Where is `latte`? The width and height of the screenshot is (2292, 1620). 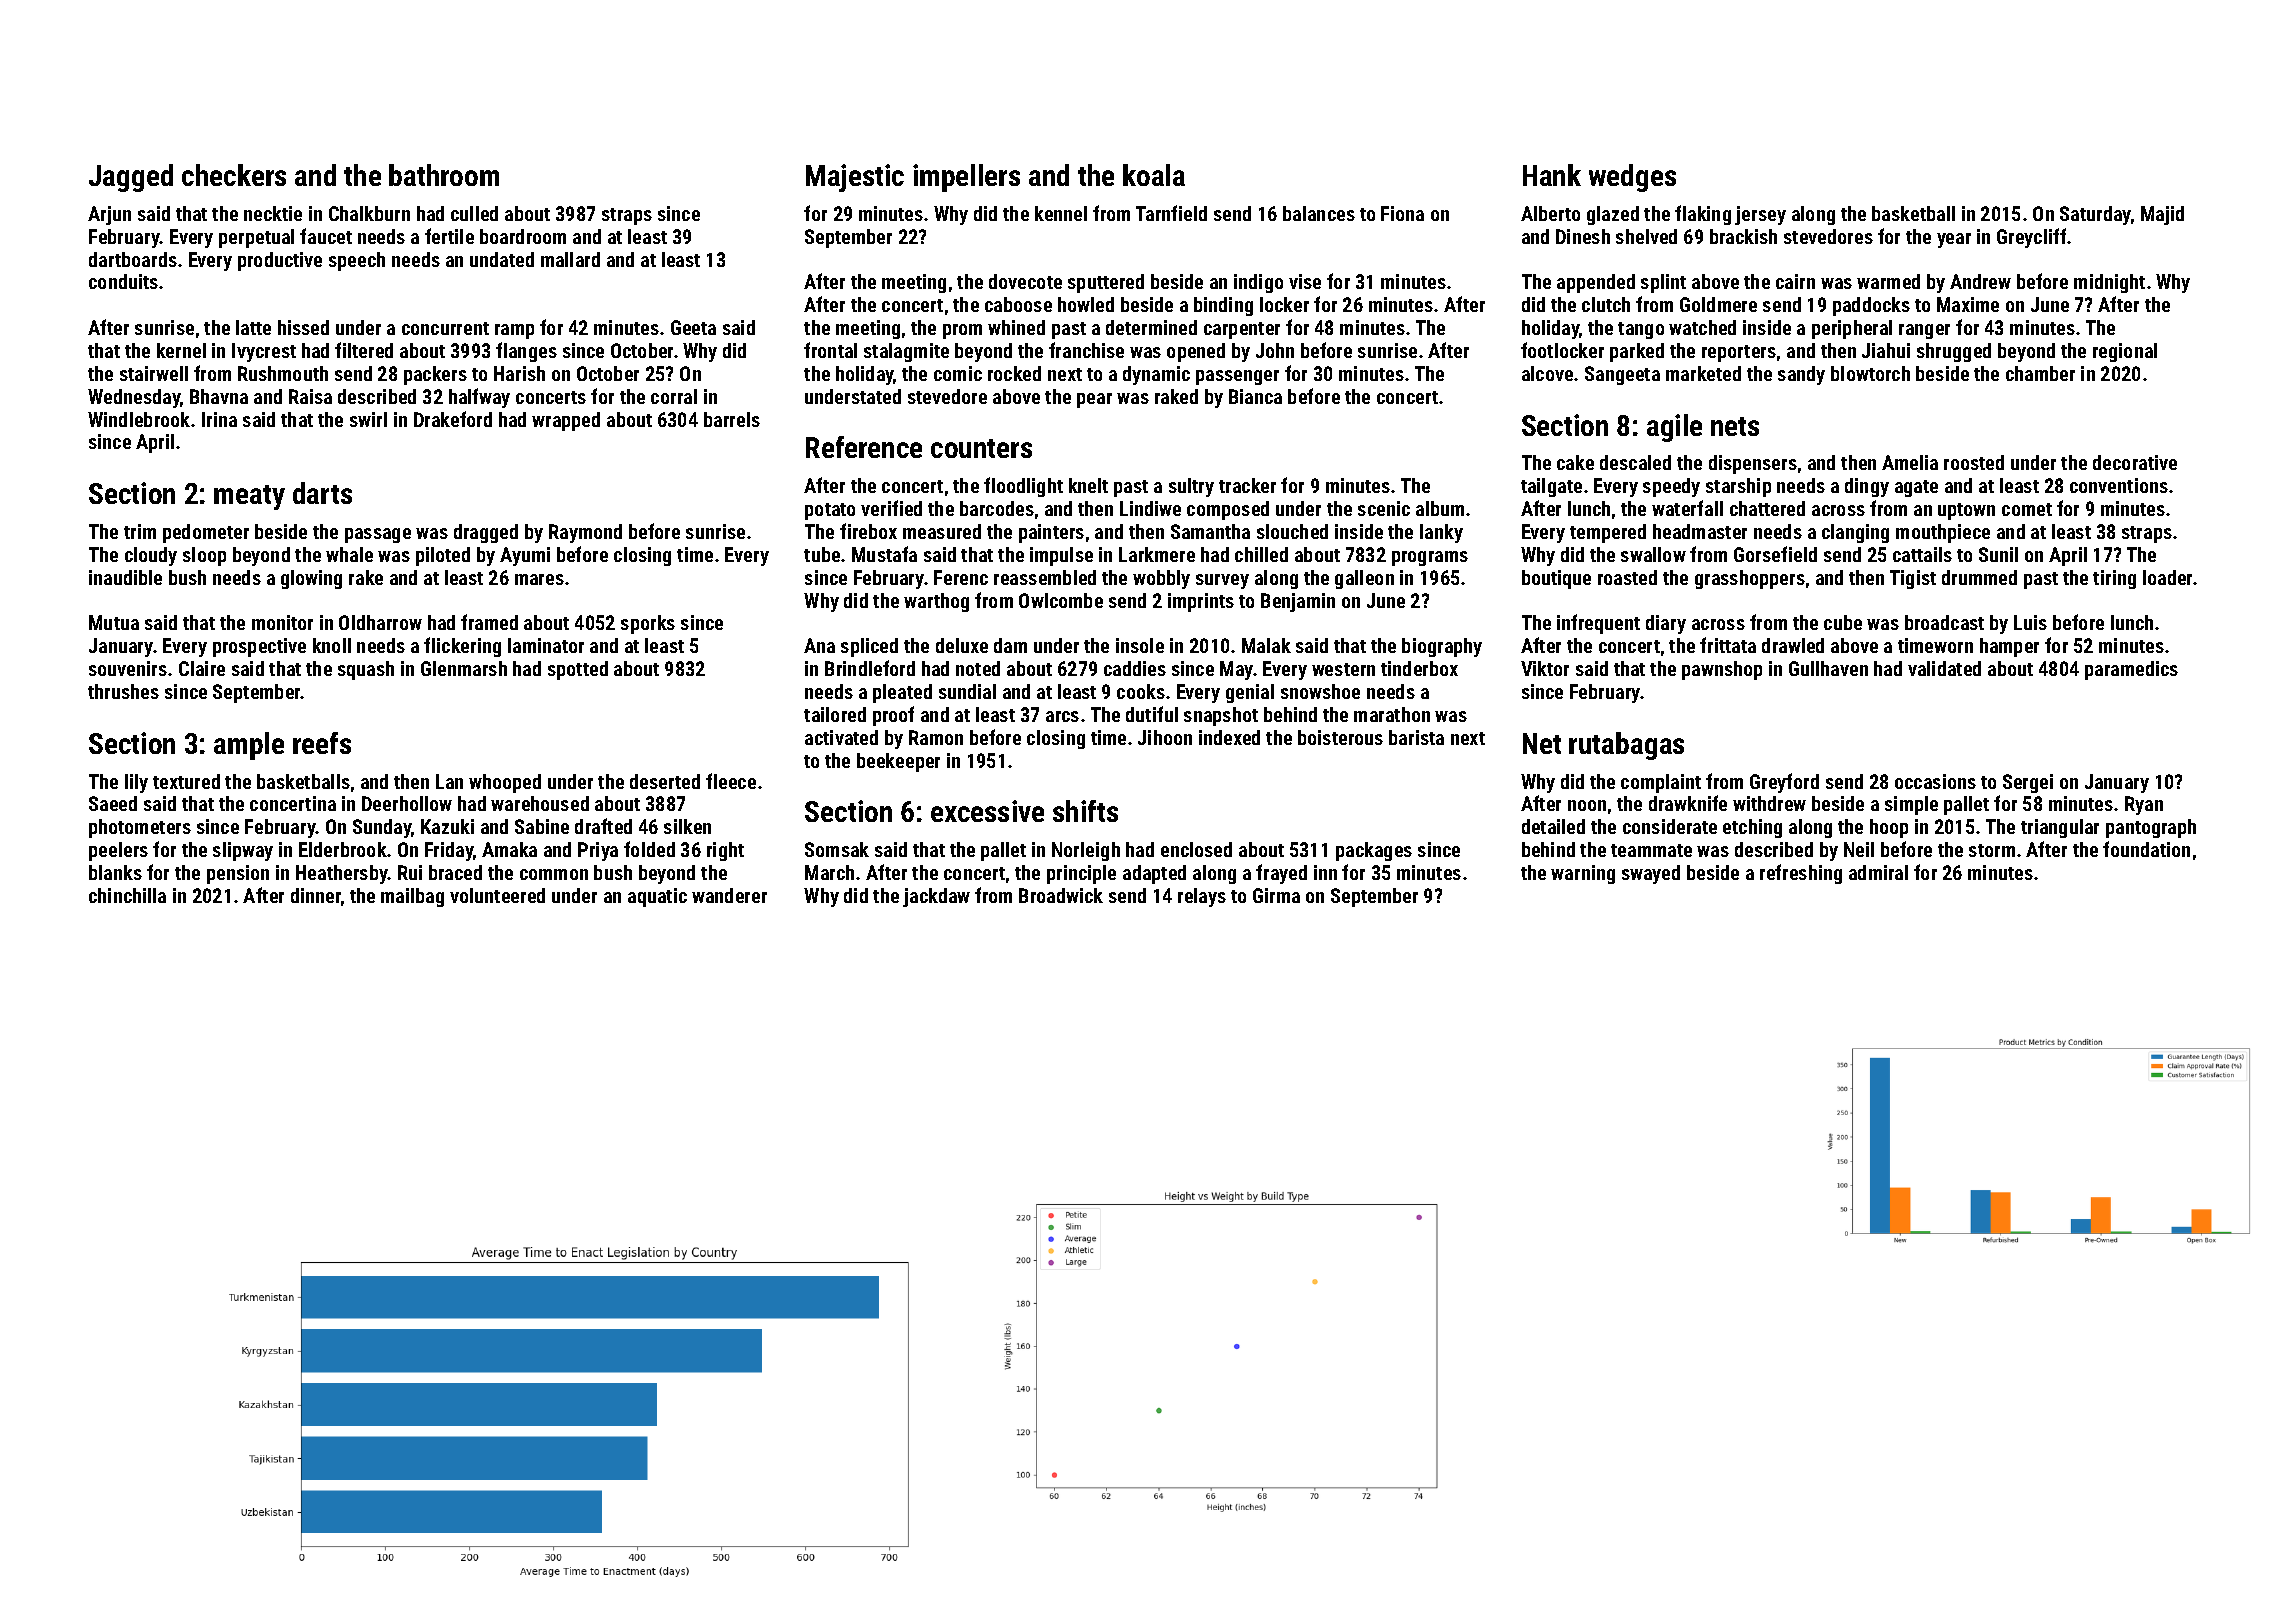 latte is located at coordinates (253, 327).
